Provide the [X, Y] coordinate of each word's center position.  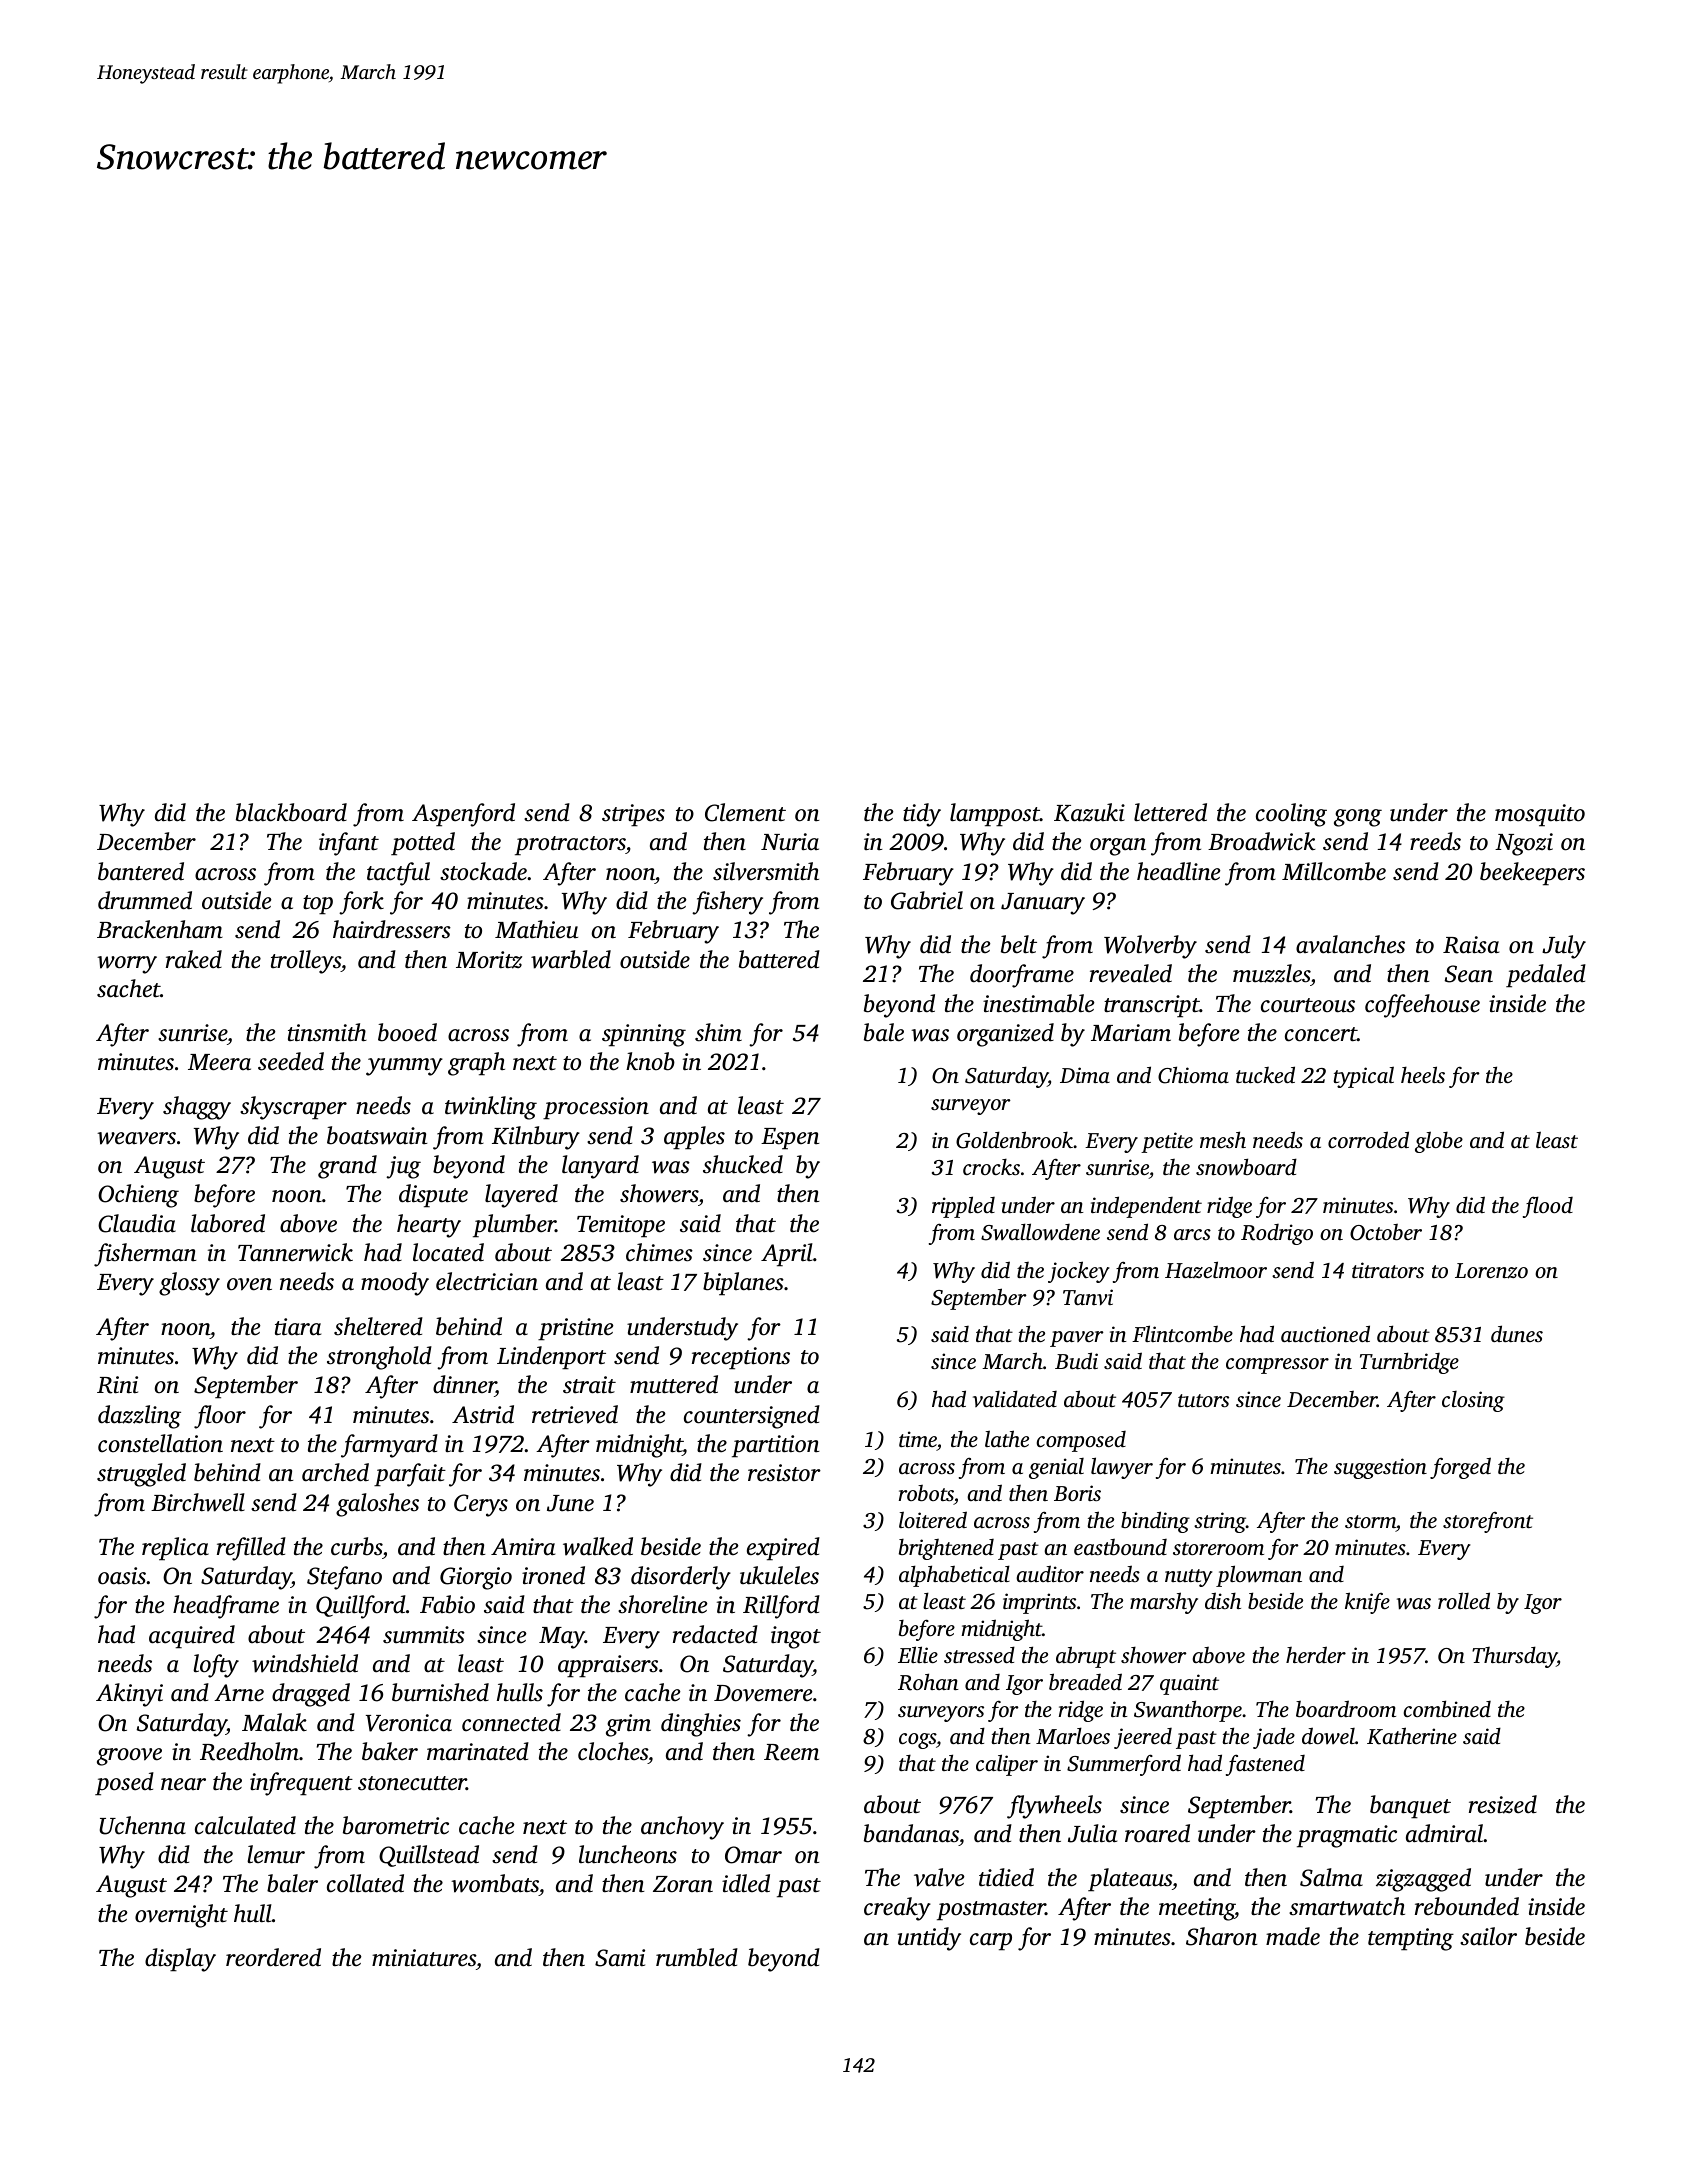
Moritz [489, 960]
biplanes [743, 1284]
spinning [644, 1035]
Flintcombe [1182, 1333]
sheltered [378, 1326]
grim [628, 1725]
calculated [245, 1825]
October [1386, 1232]
